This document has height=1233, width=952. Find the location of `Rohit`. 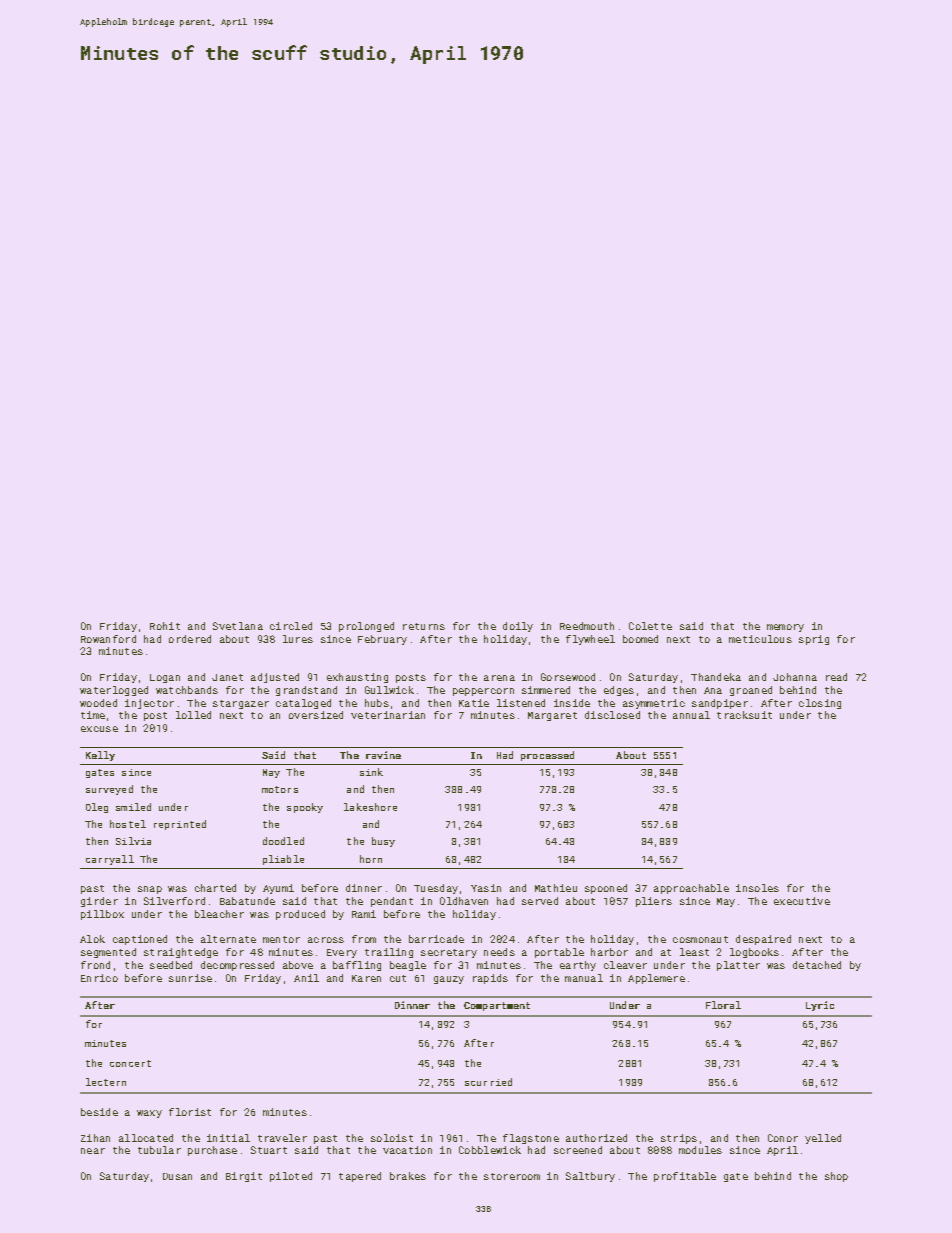

Rohit is located at coordinates (165, 626).
